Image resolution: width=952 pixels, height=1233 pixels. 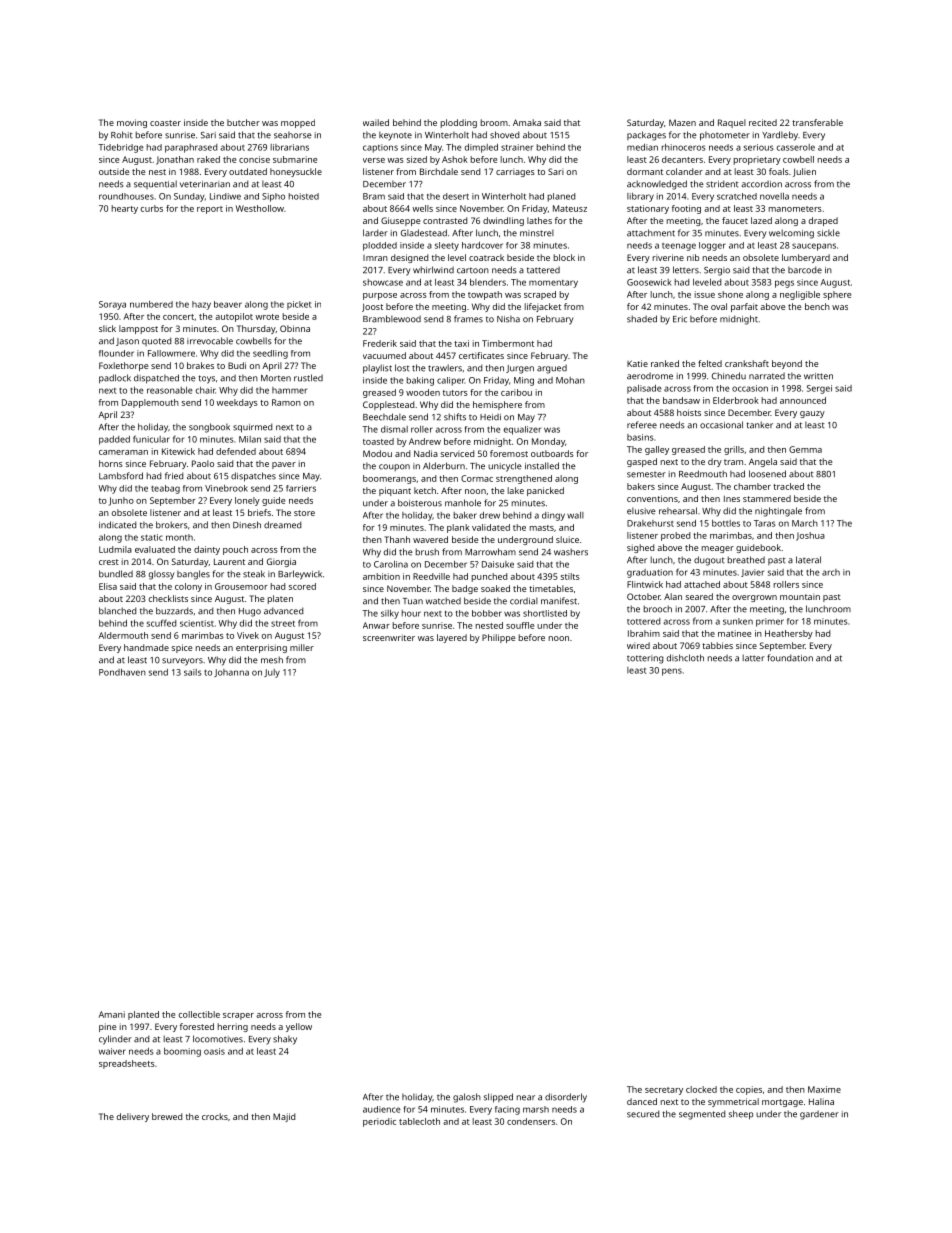 I want to click on numbered, so click(x=151, y=304).
